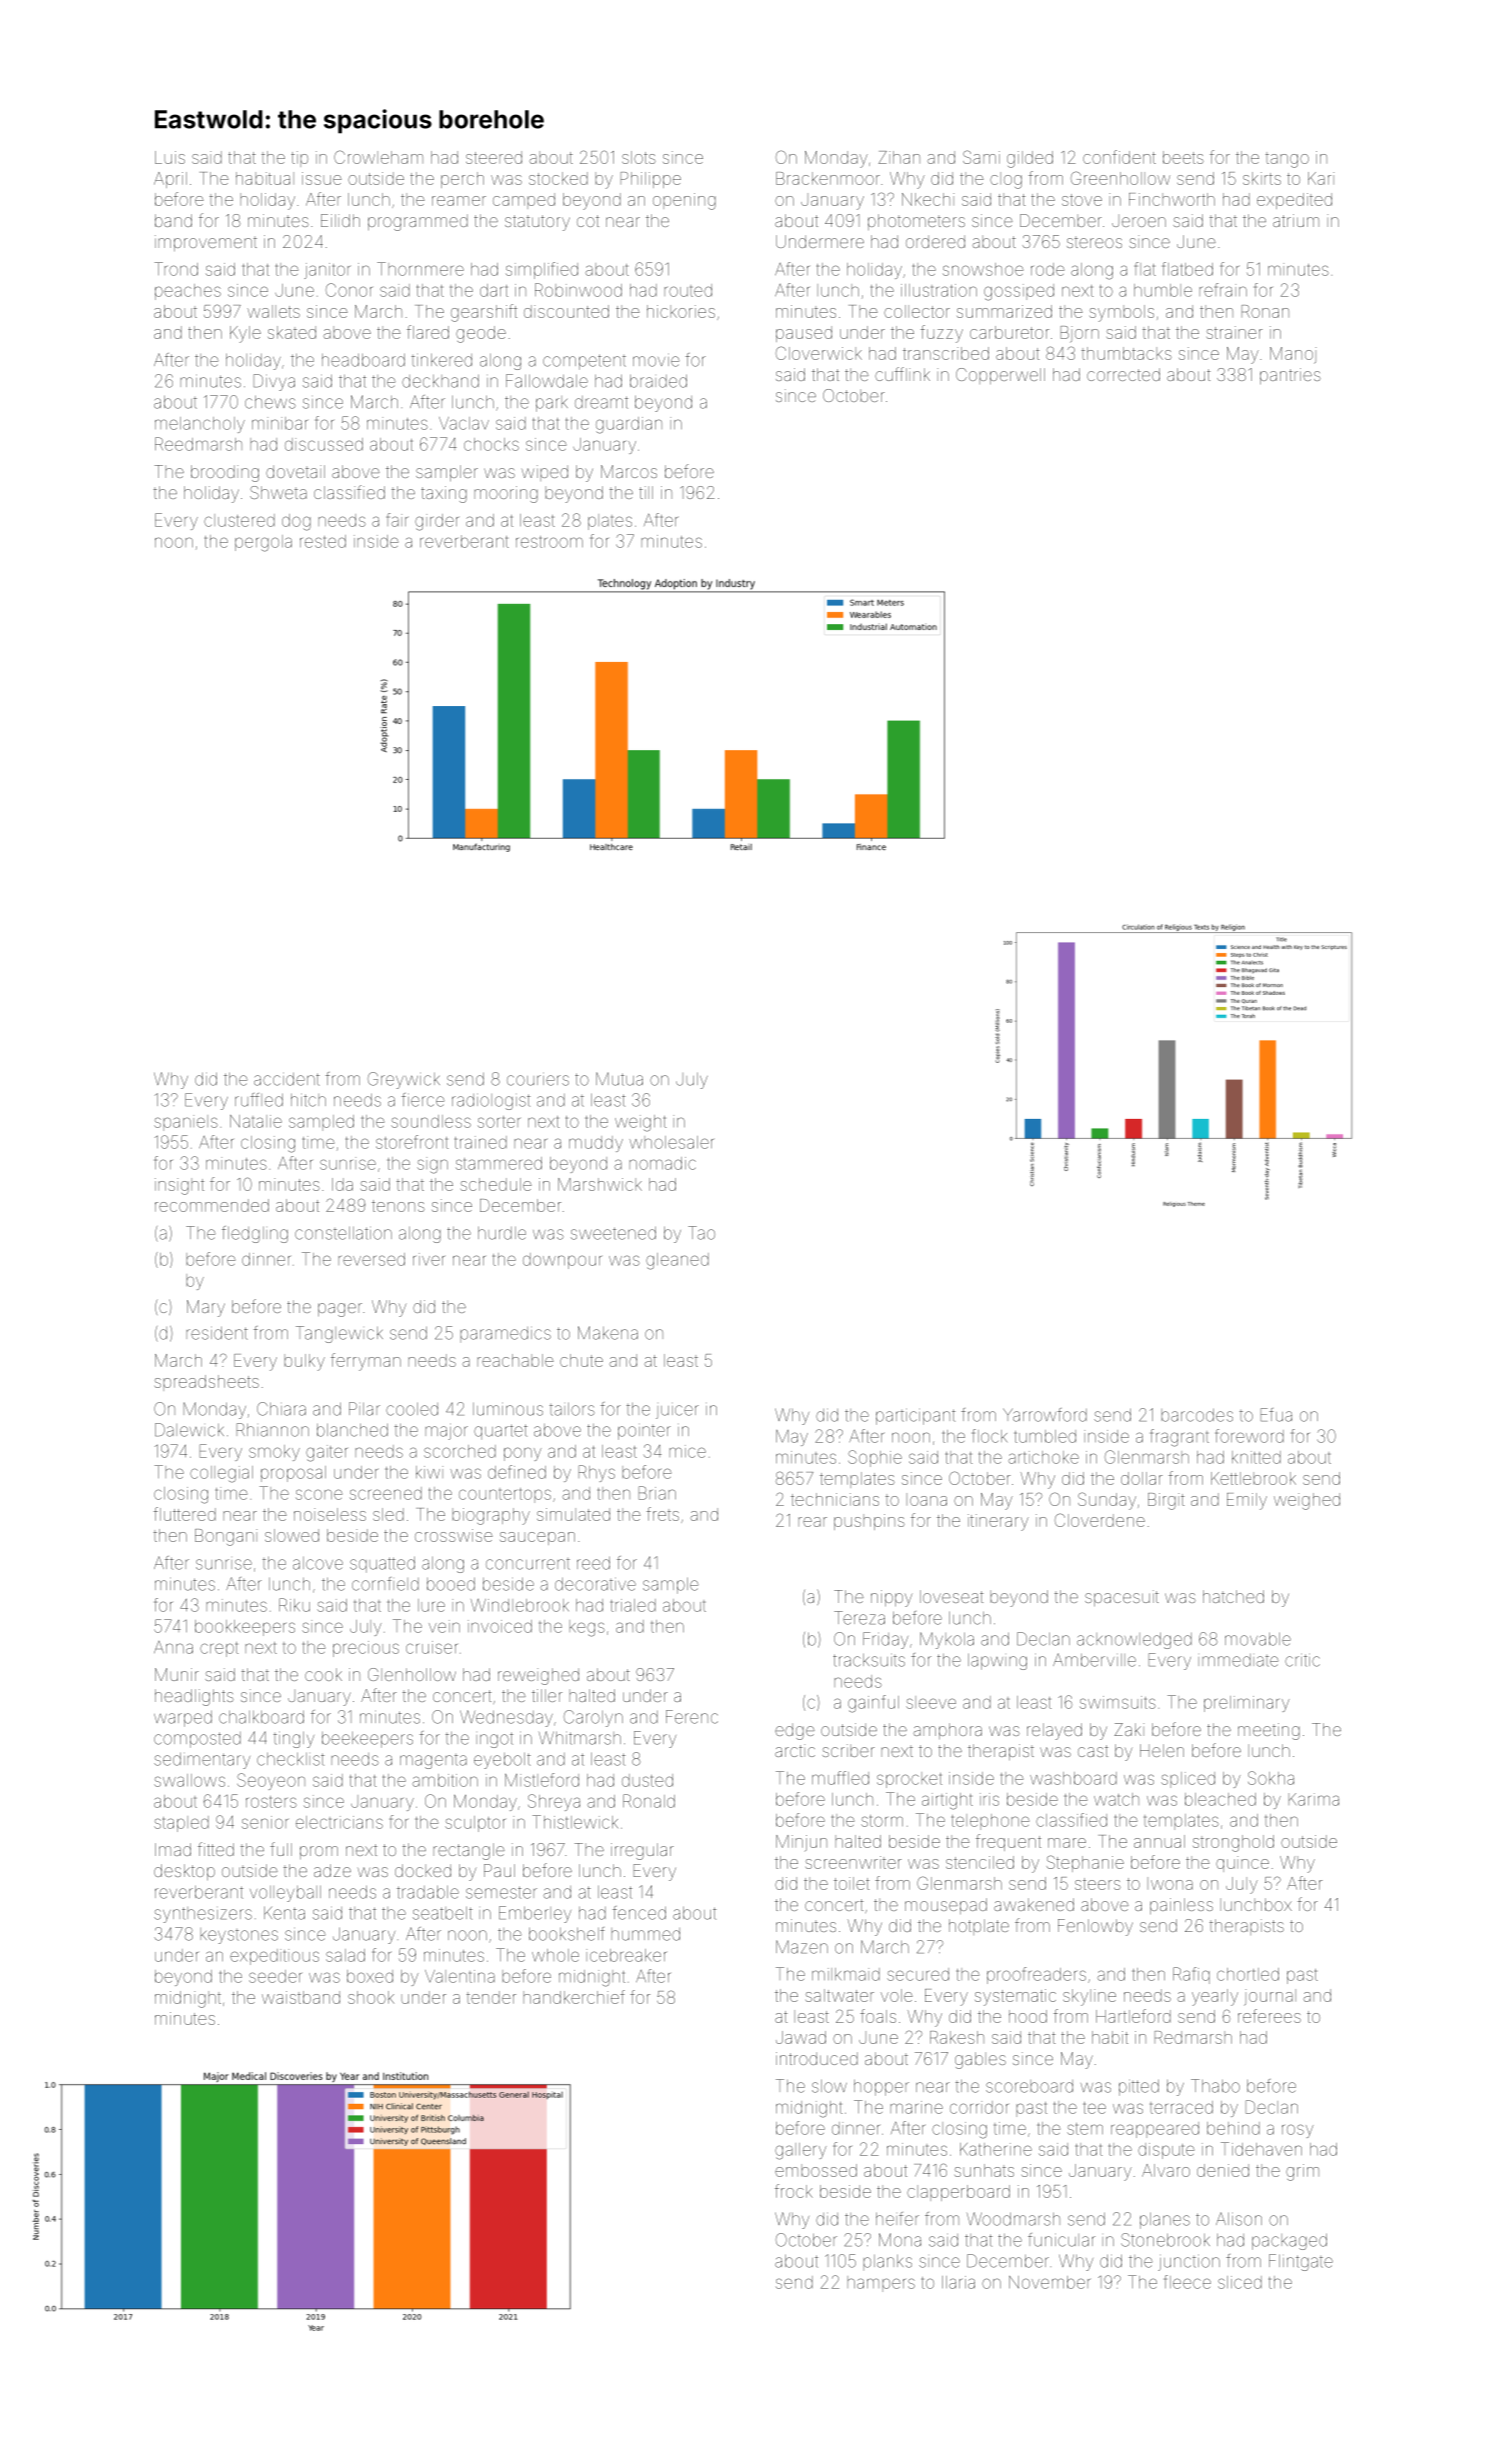 This screenshot has width=1496, height=2464. Describe the element at coordinates (349, 290) in the screenshot. I see `Conor` at that location.
